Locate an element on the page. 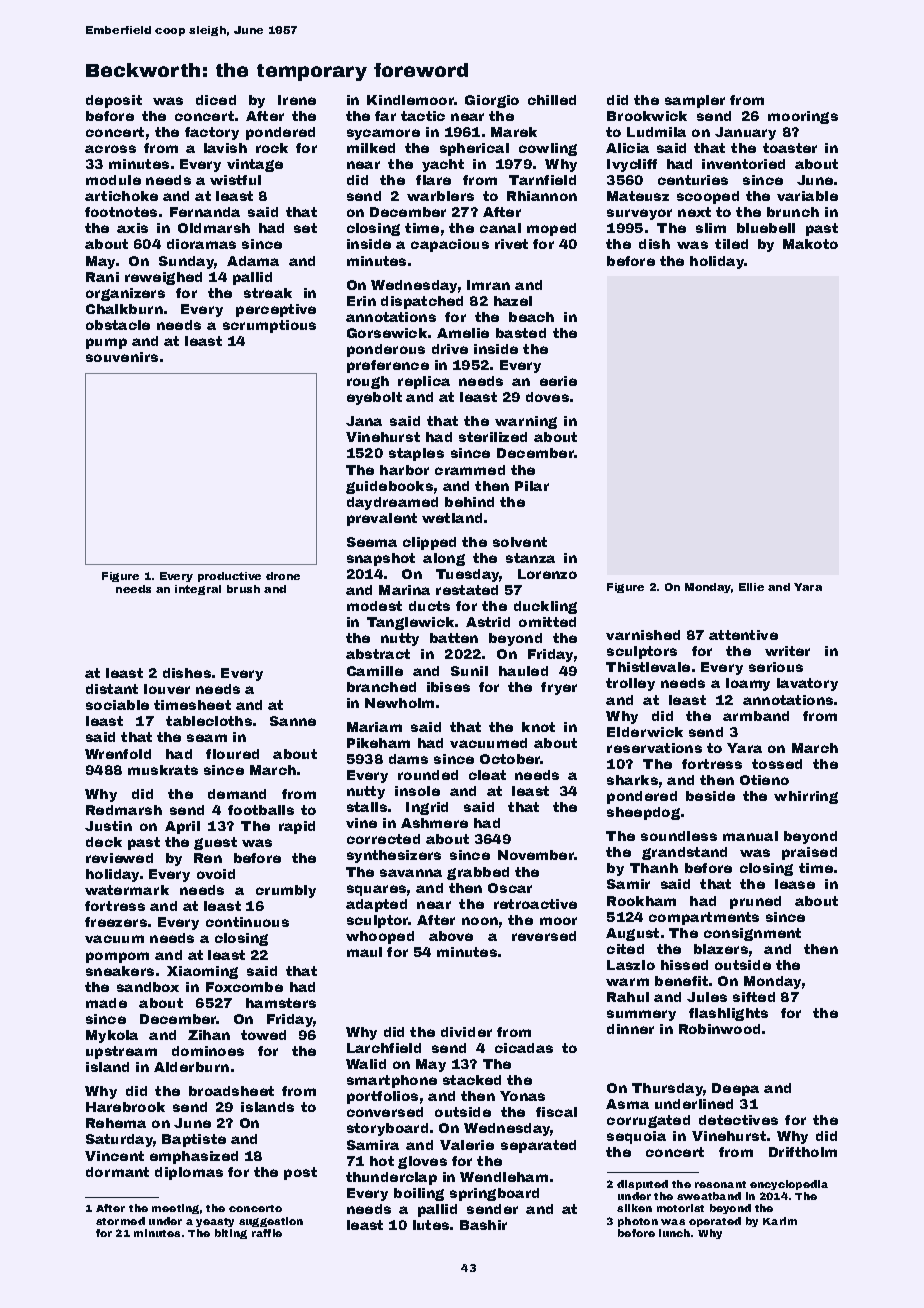 The image size is (924, 1308). diced is located at coordinates (216, 100).
